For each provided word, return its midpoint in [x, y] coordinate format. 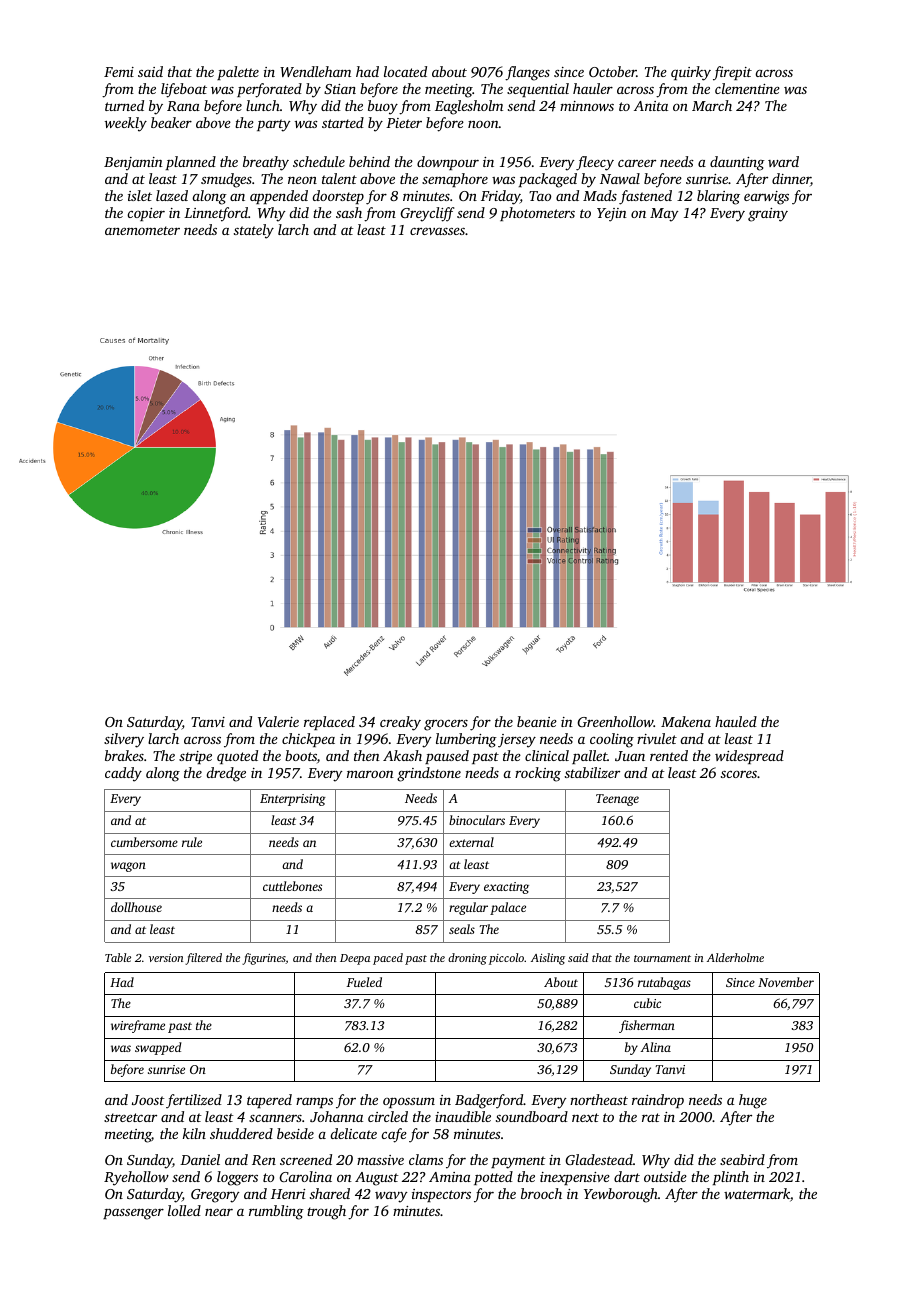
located [405, 71]
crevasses [437, 231]
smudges [226, 180]
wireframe [138, 1026]
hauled [736, 721]
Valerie [278, 721]
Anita [651, 106]
